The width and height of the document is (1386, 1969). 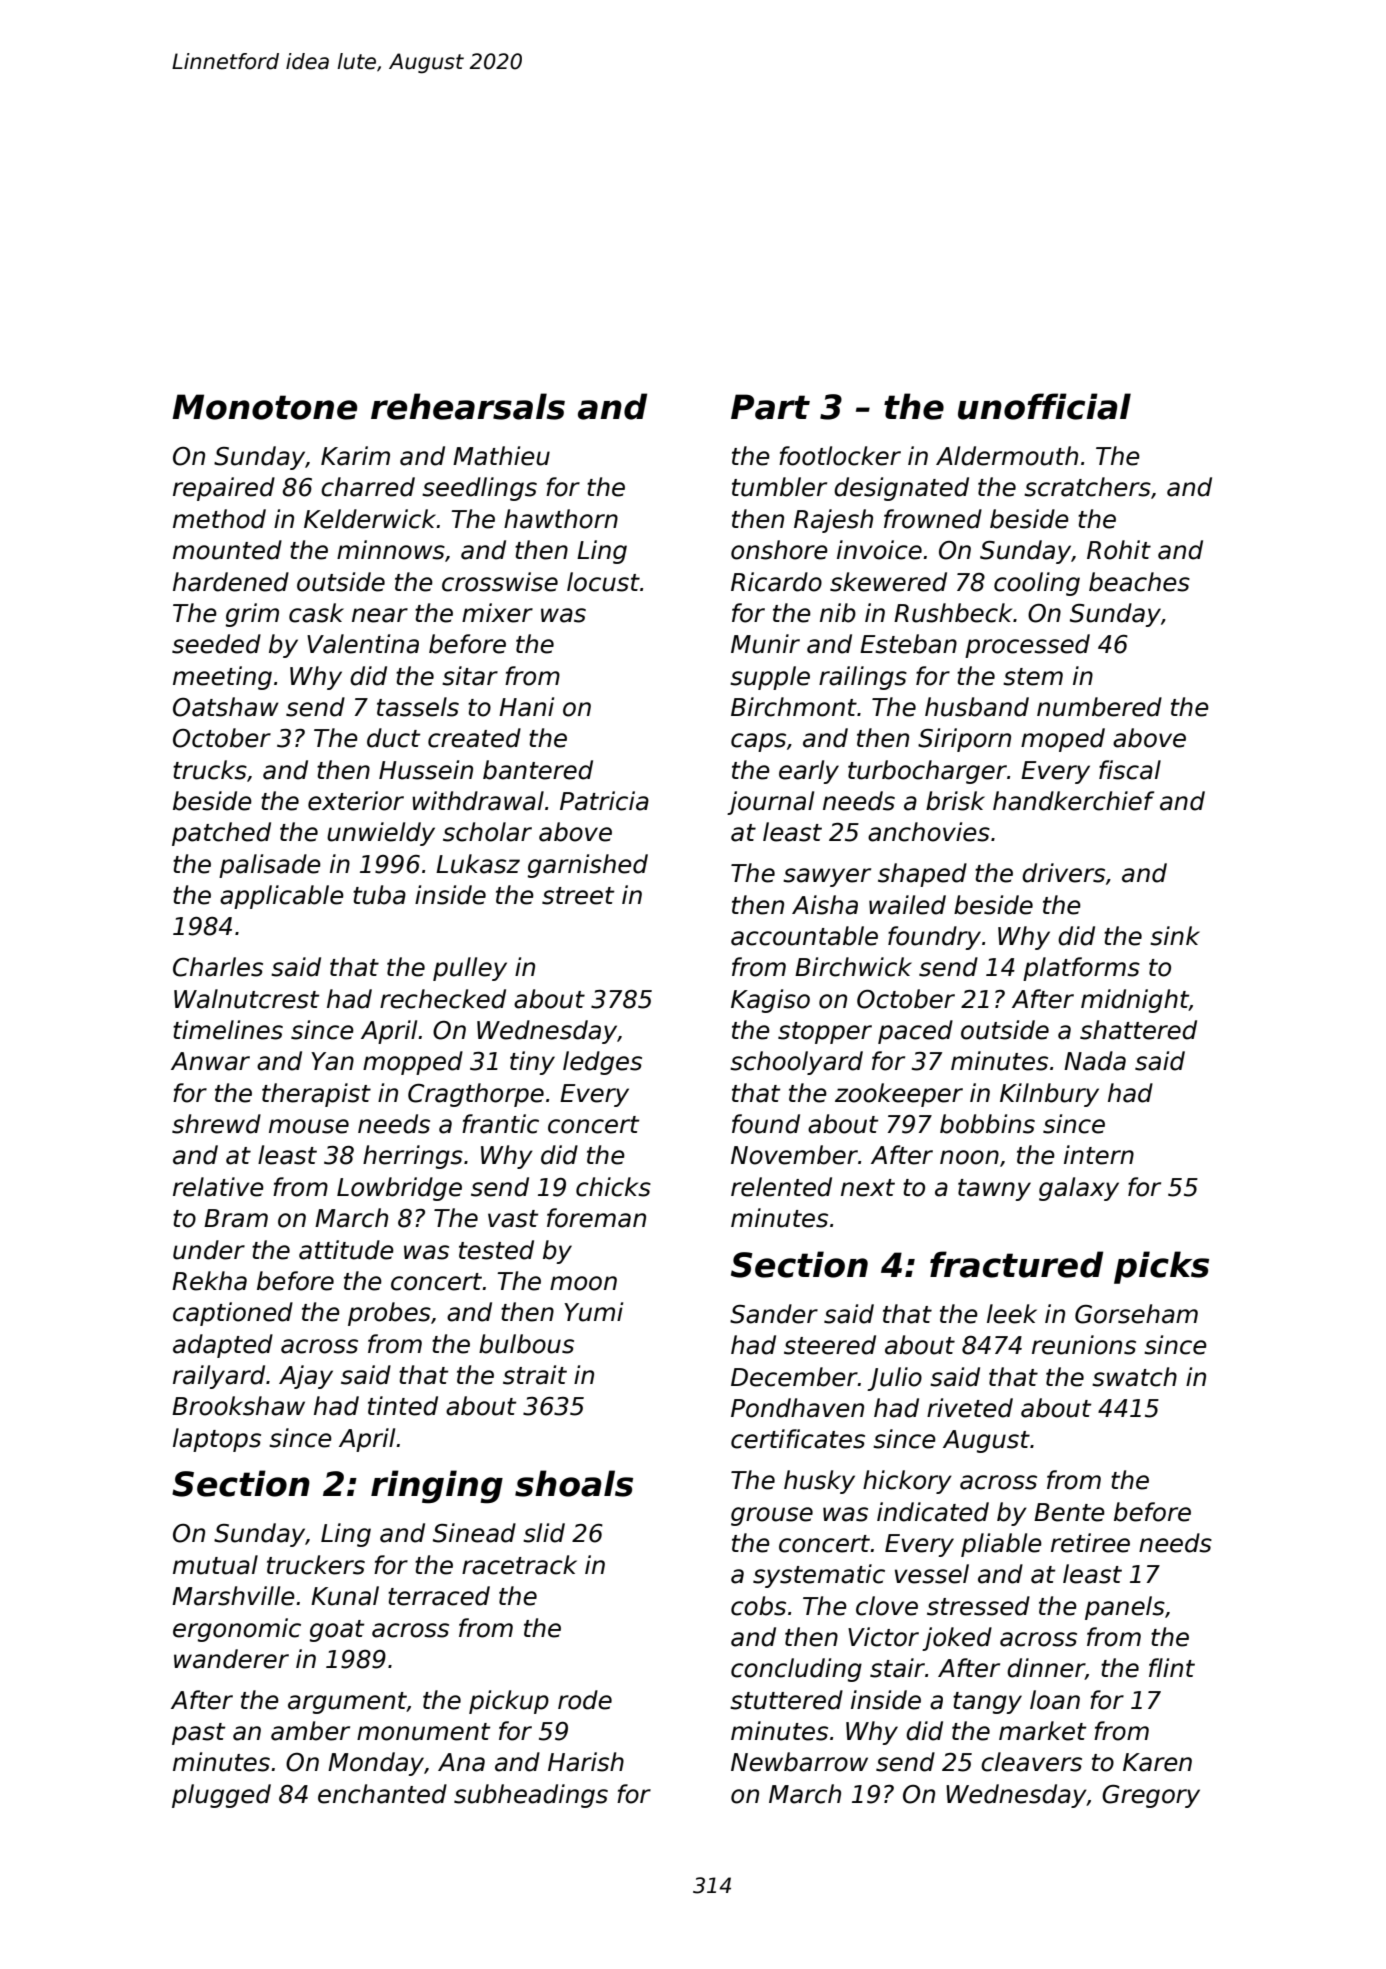 What do you see at coordinates (779, 487) in the document?
I see `tumbler` at bounding box center [779, 487].
